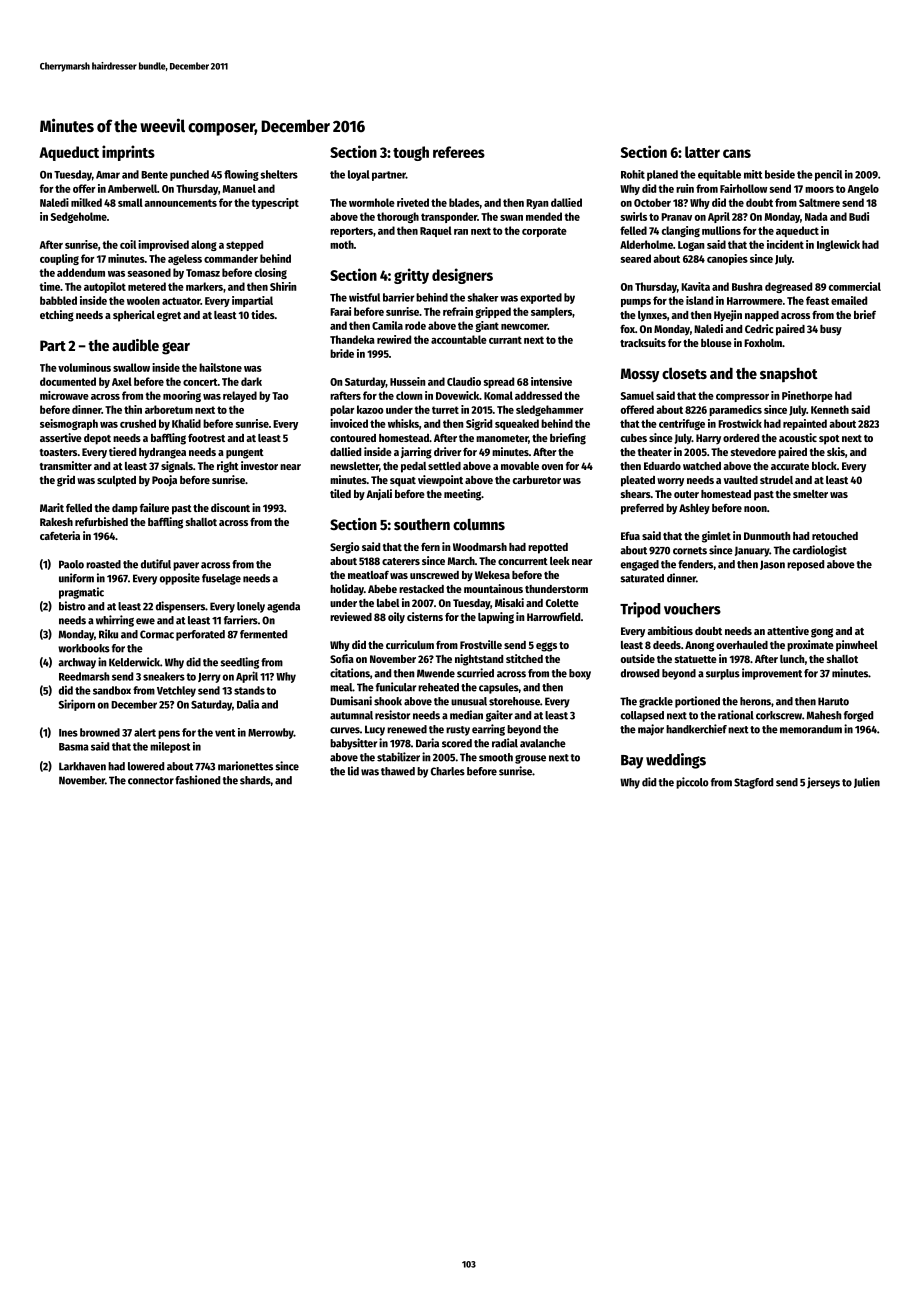  I want to click on boxy, so click(580, 674).
